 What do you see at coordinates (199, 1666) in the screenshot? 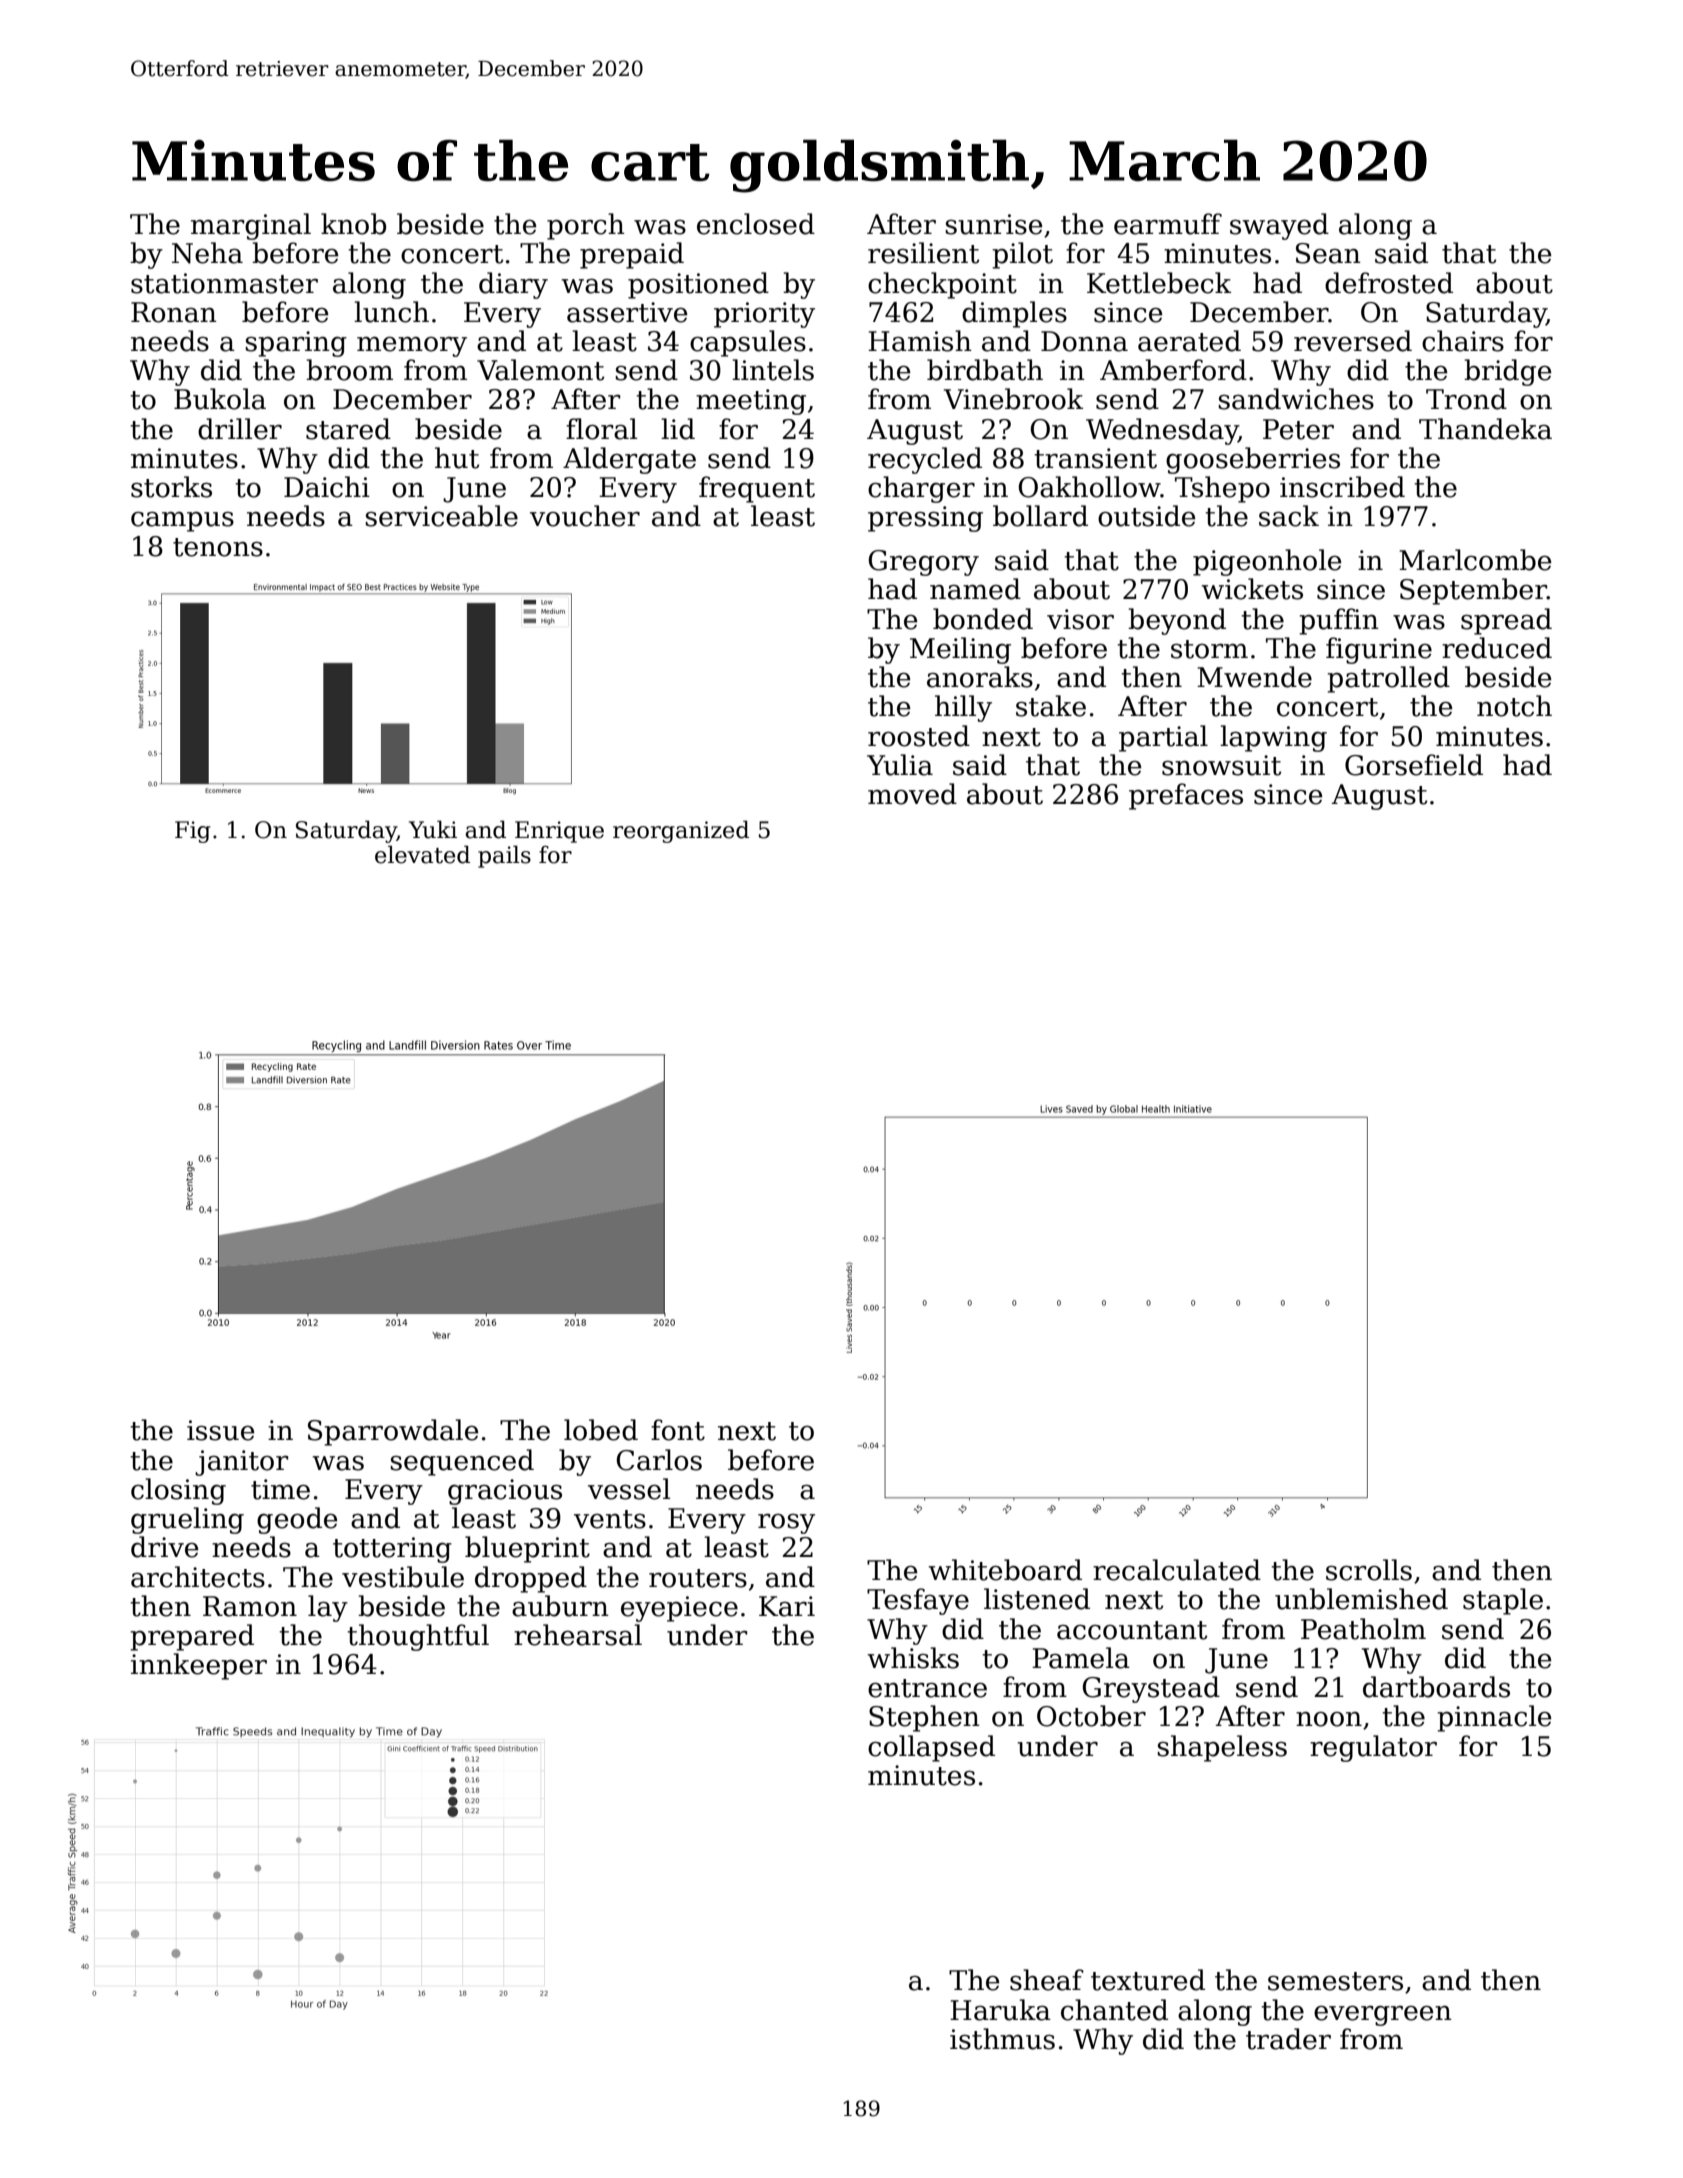
I see `innkeeper` at bounding box center [199, 1666].
